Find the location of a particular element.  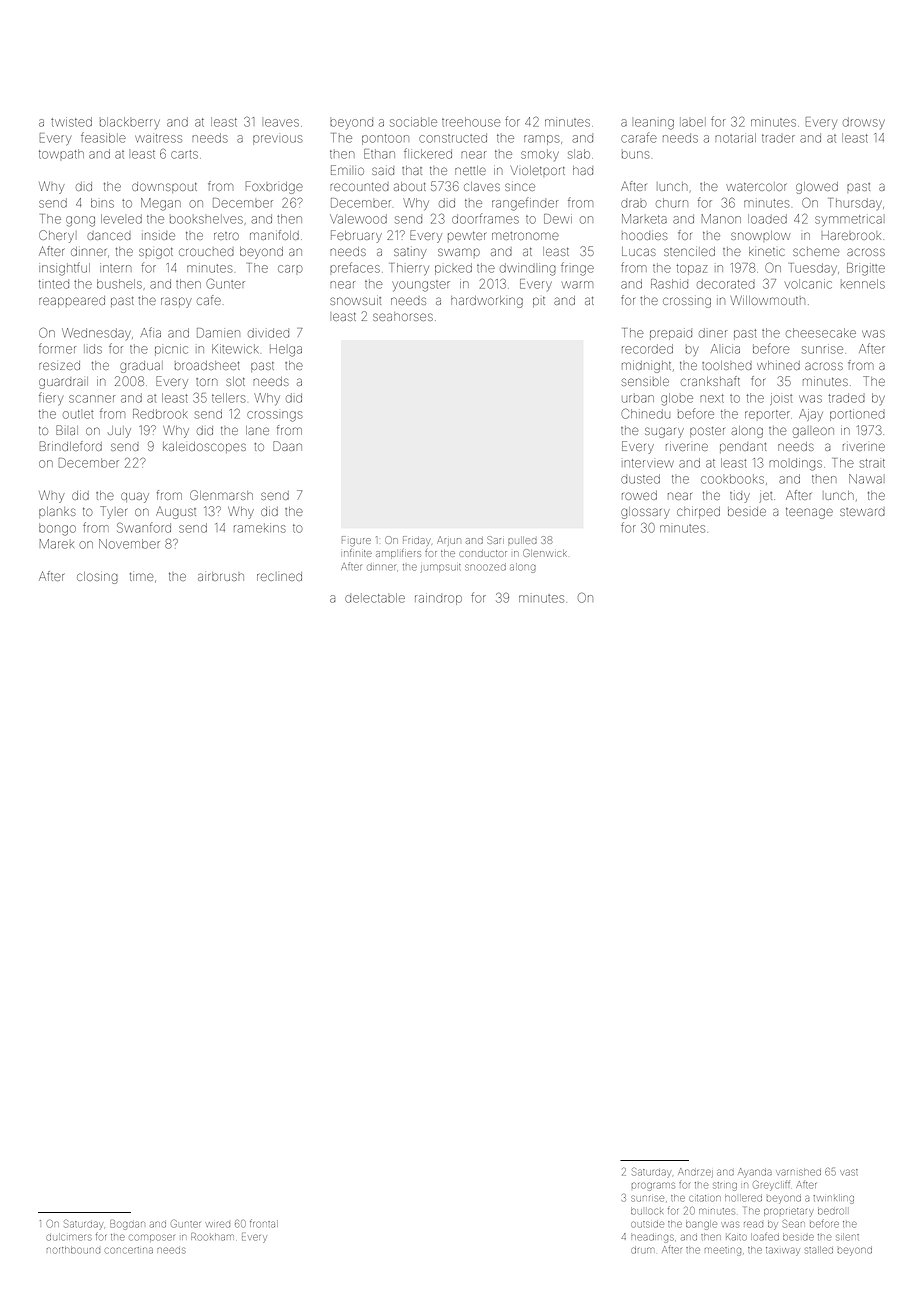

Andrzej is located at coordinates (695, 1172).
